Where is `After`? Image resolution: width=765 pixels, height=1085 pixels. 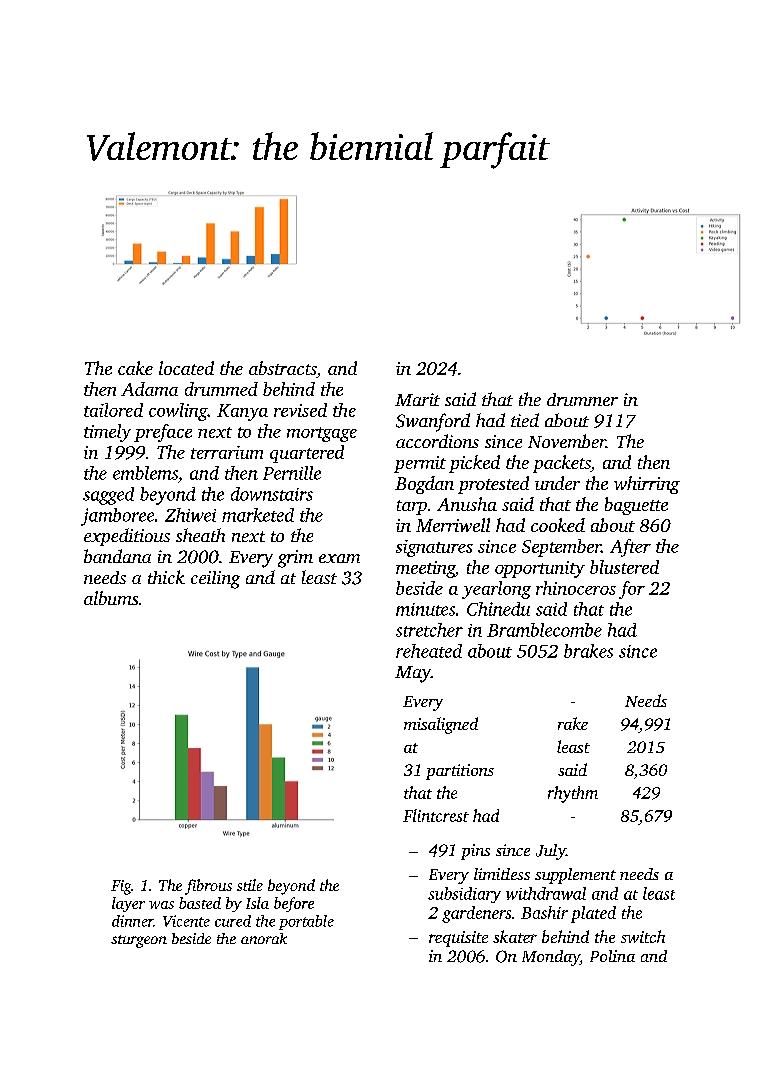
After is located at coordinates (630, 548).
